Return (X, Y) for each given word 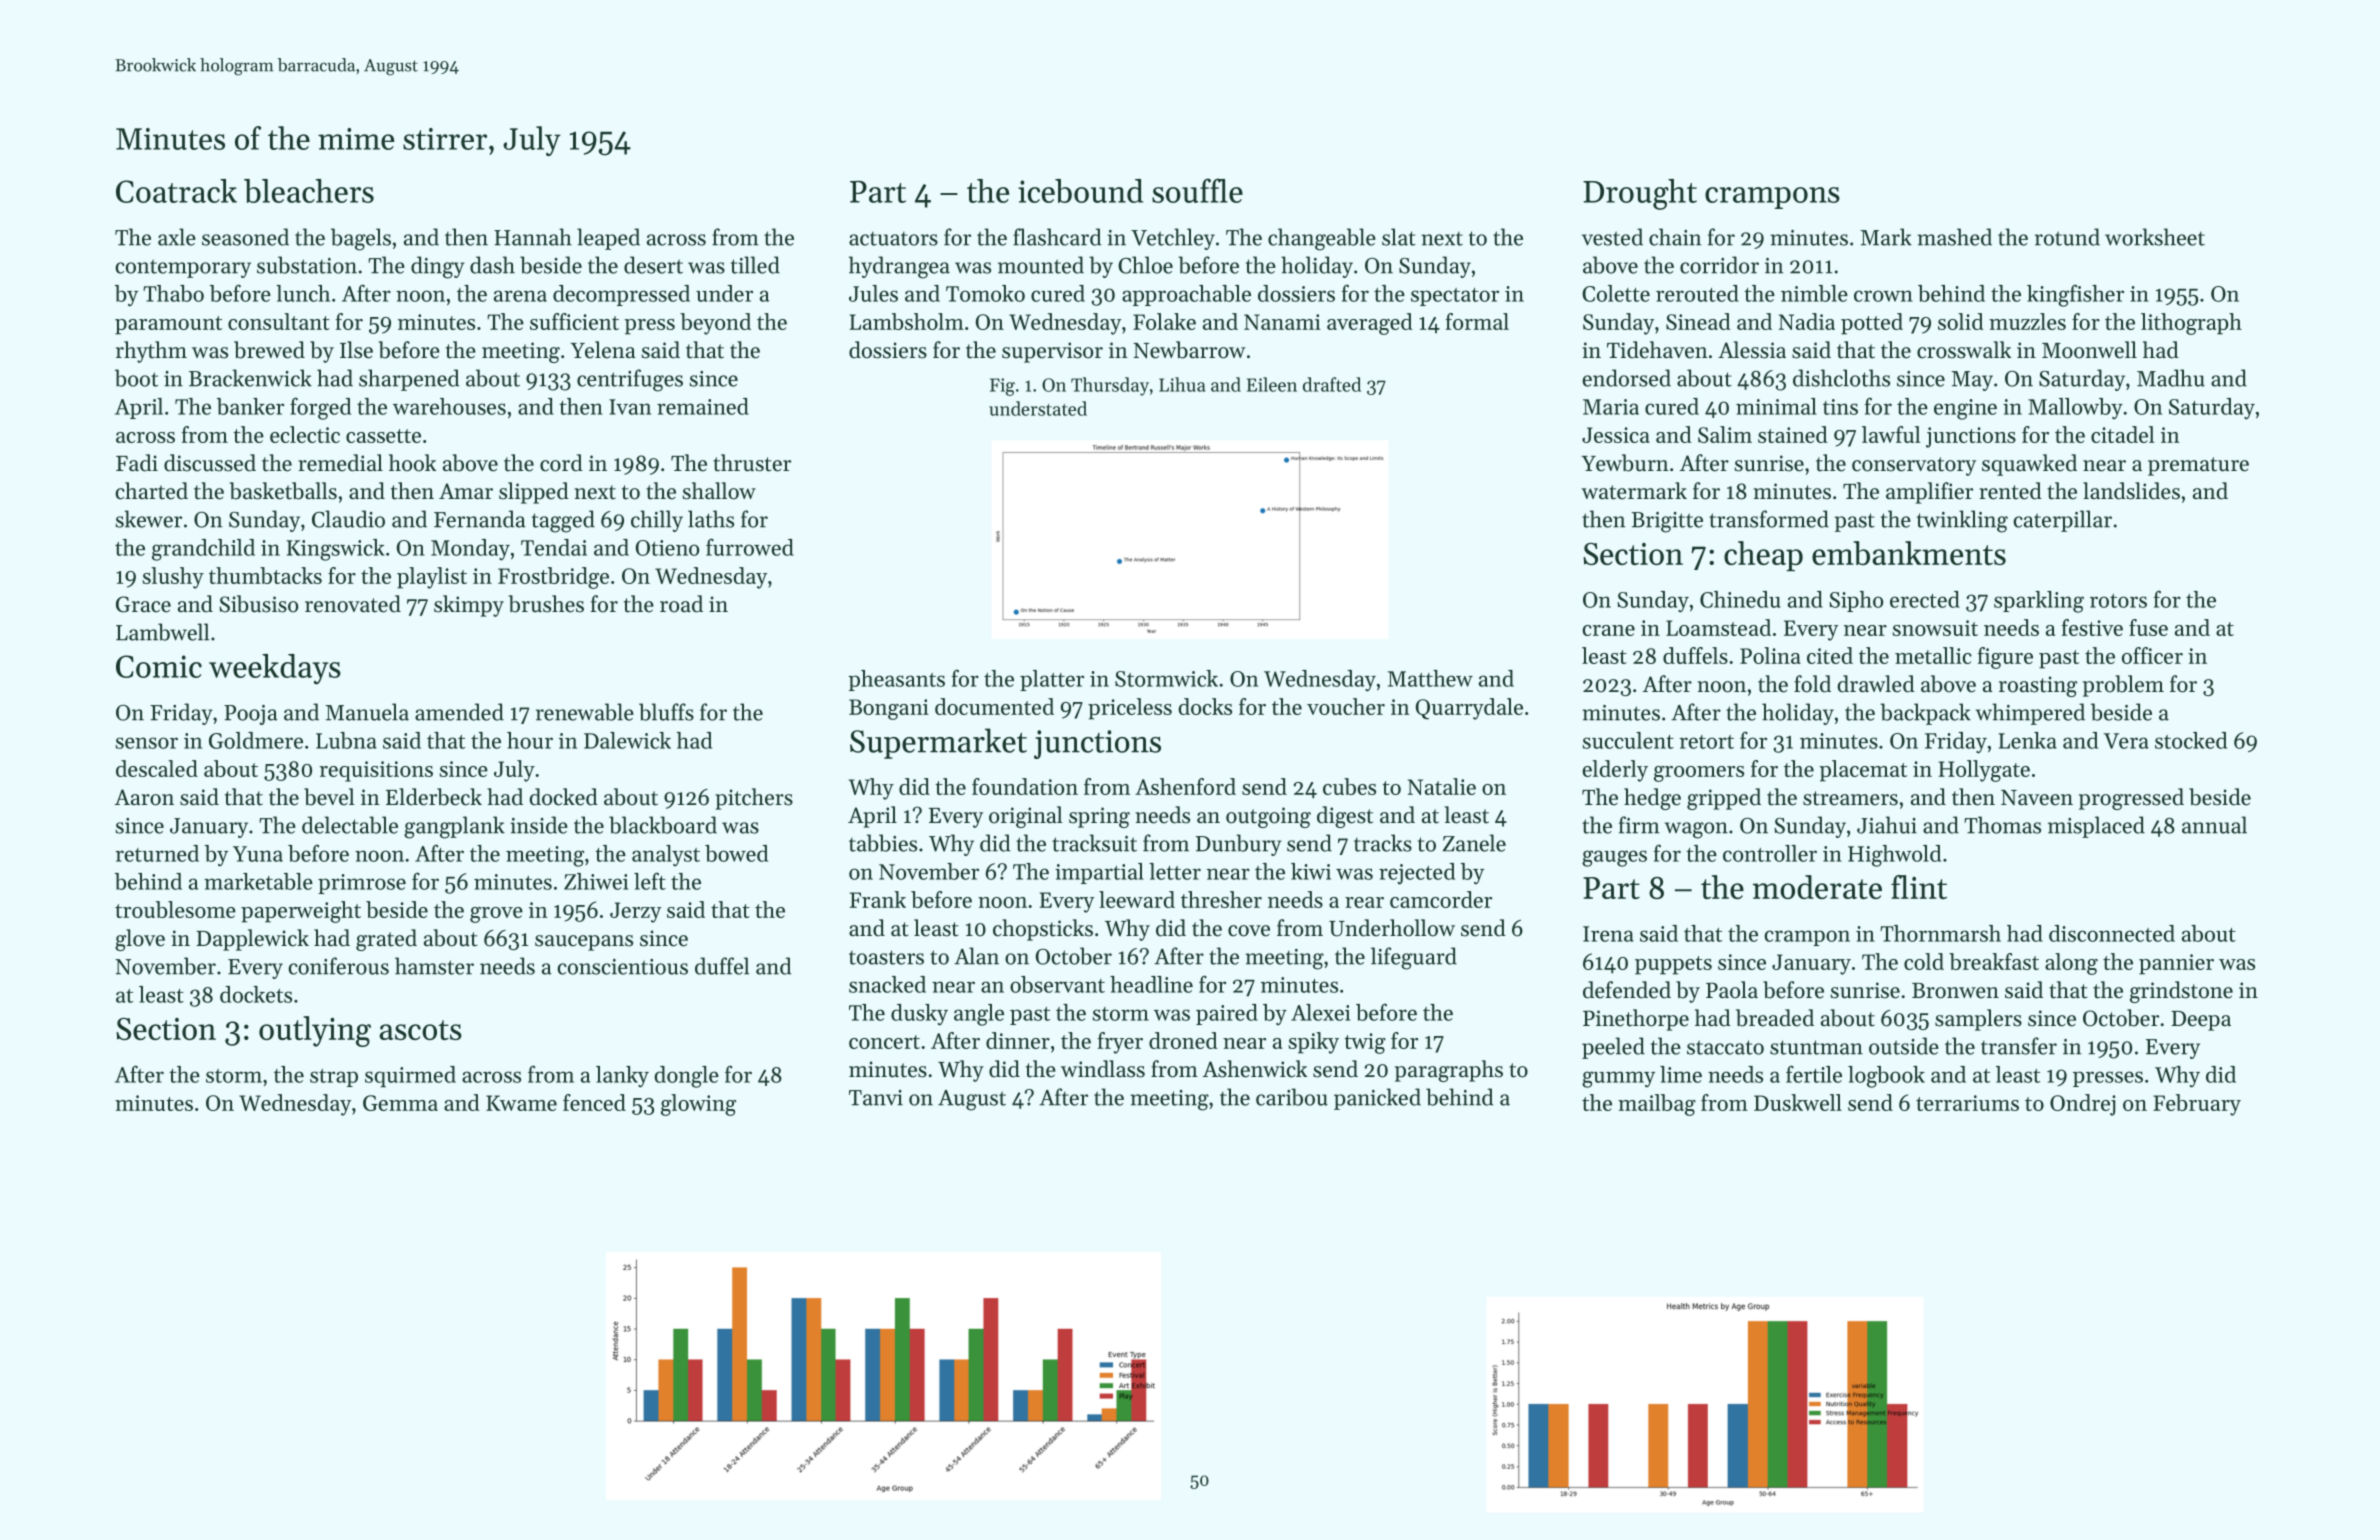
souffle (1197, 190)
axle (177, 237)
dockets (256, 994)
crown (1883, 296)
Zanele (1474, 843)
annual (2214, 825)
